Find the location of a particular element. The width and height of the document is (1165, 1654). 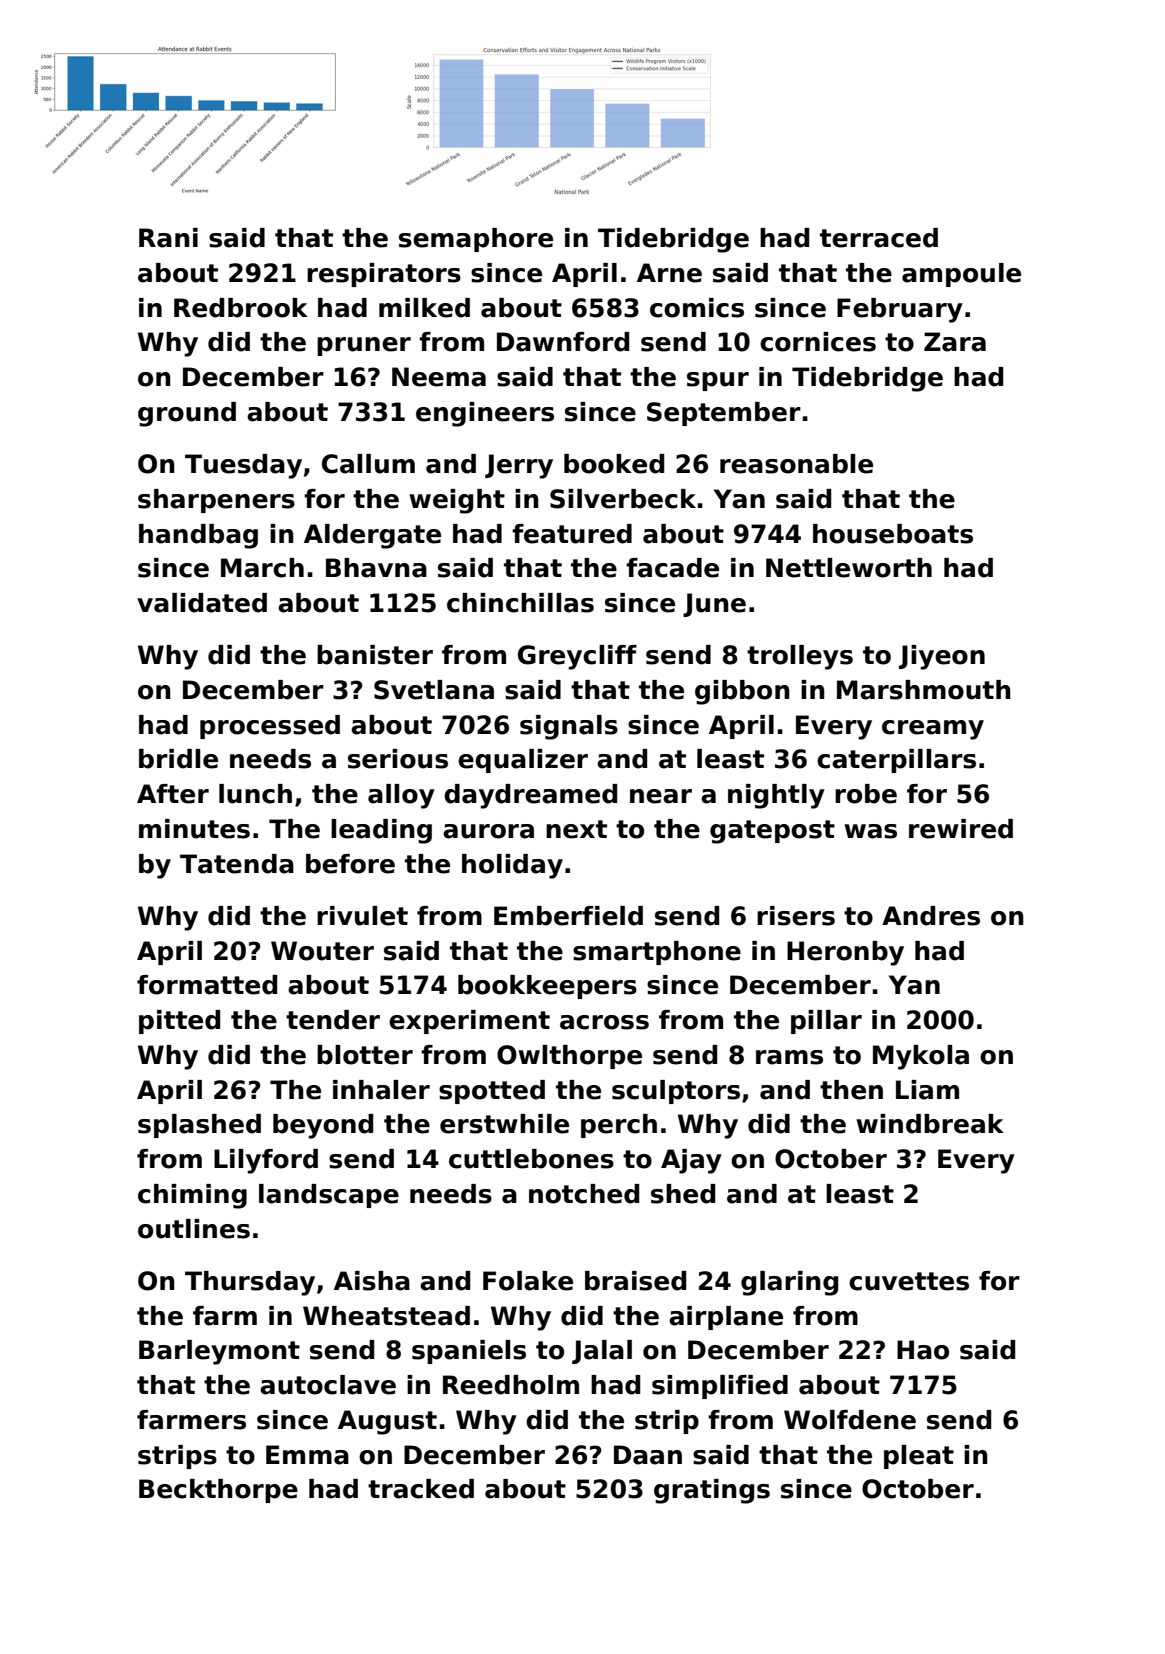

tracked is located at coordinates (421, 1489).
